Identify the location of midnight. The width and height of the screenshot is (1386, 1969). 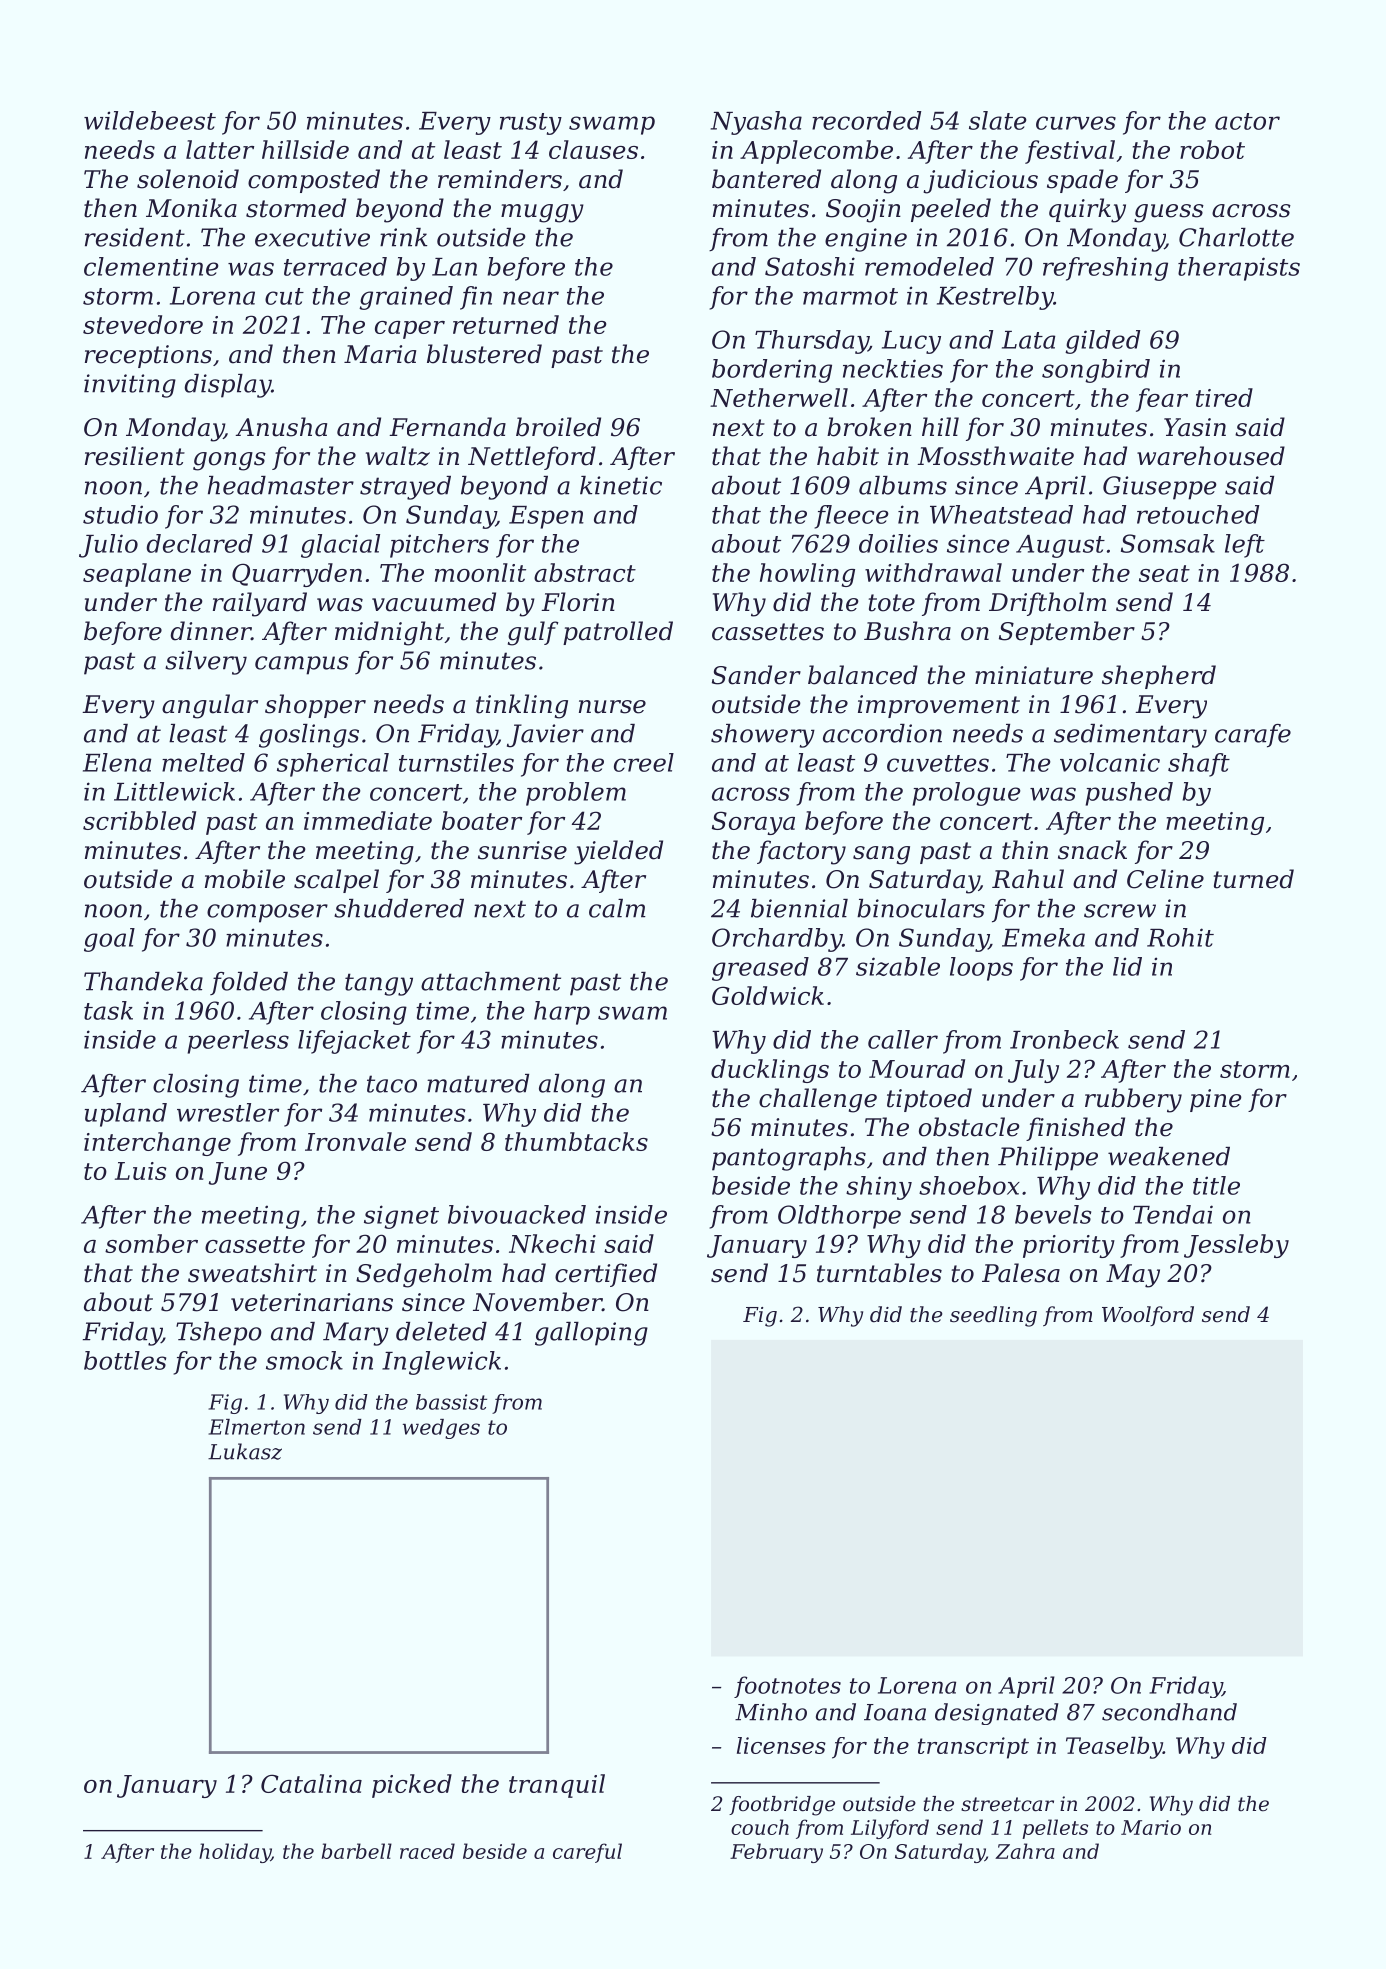
(389, 633).
